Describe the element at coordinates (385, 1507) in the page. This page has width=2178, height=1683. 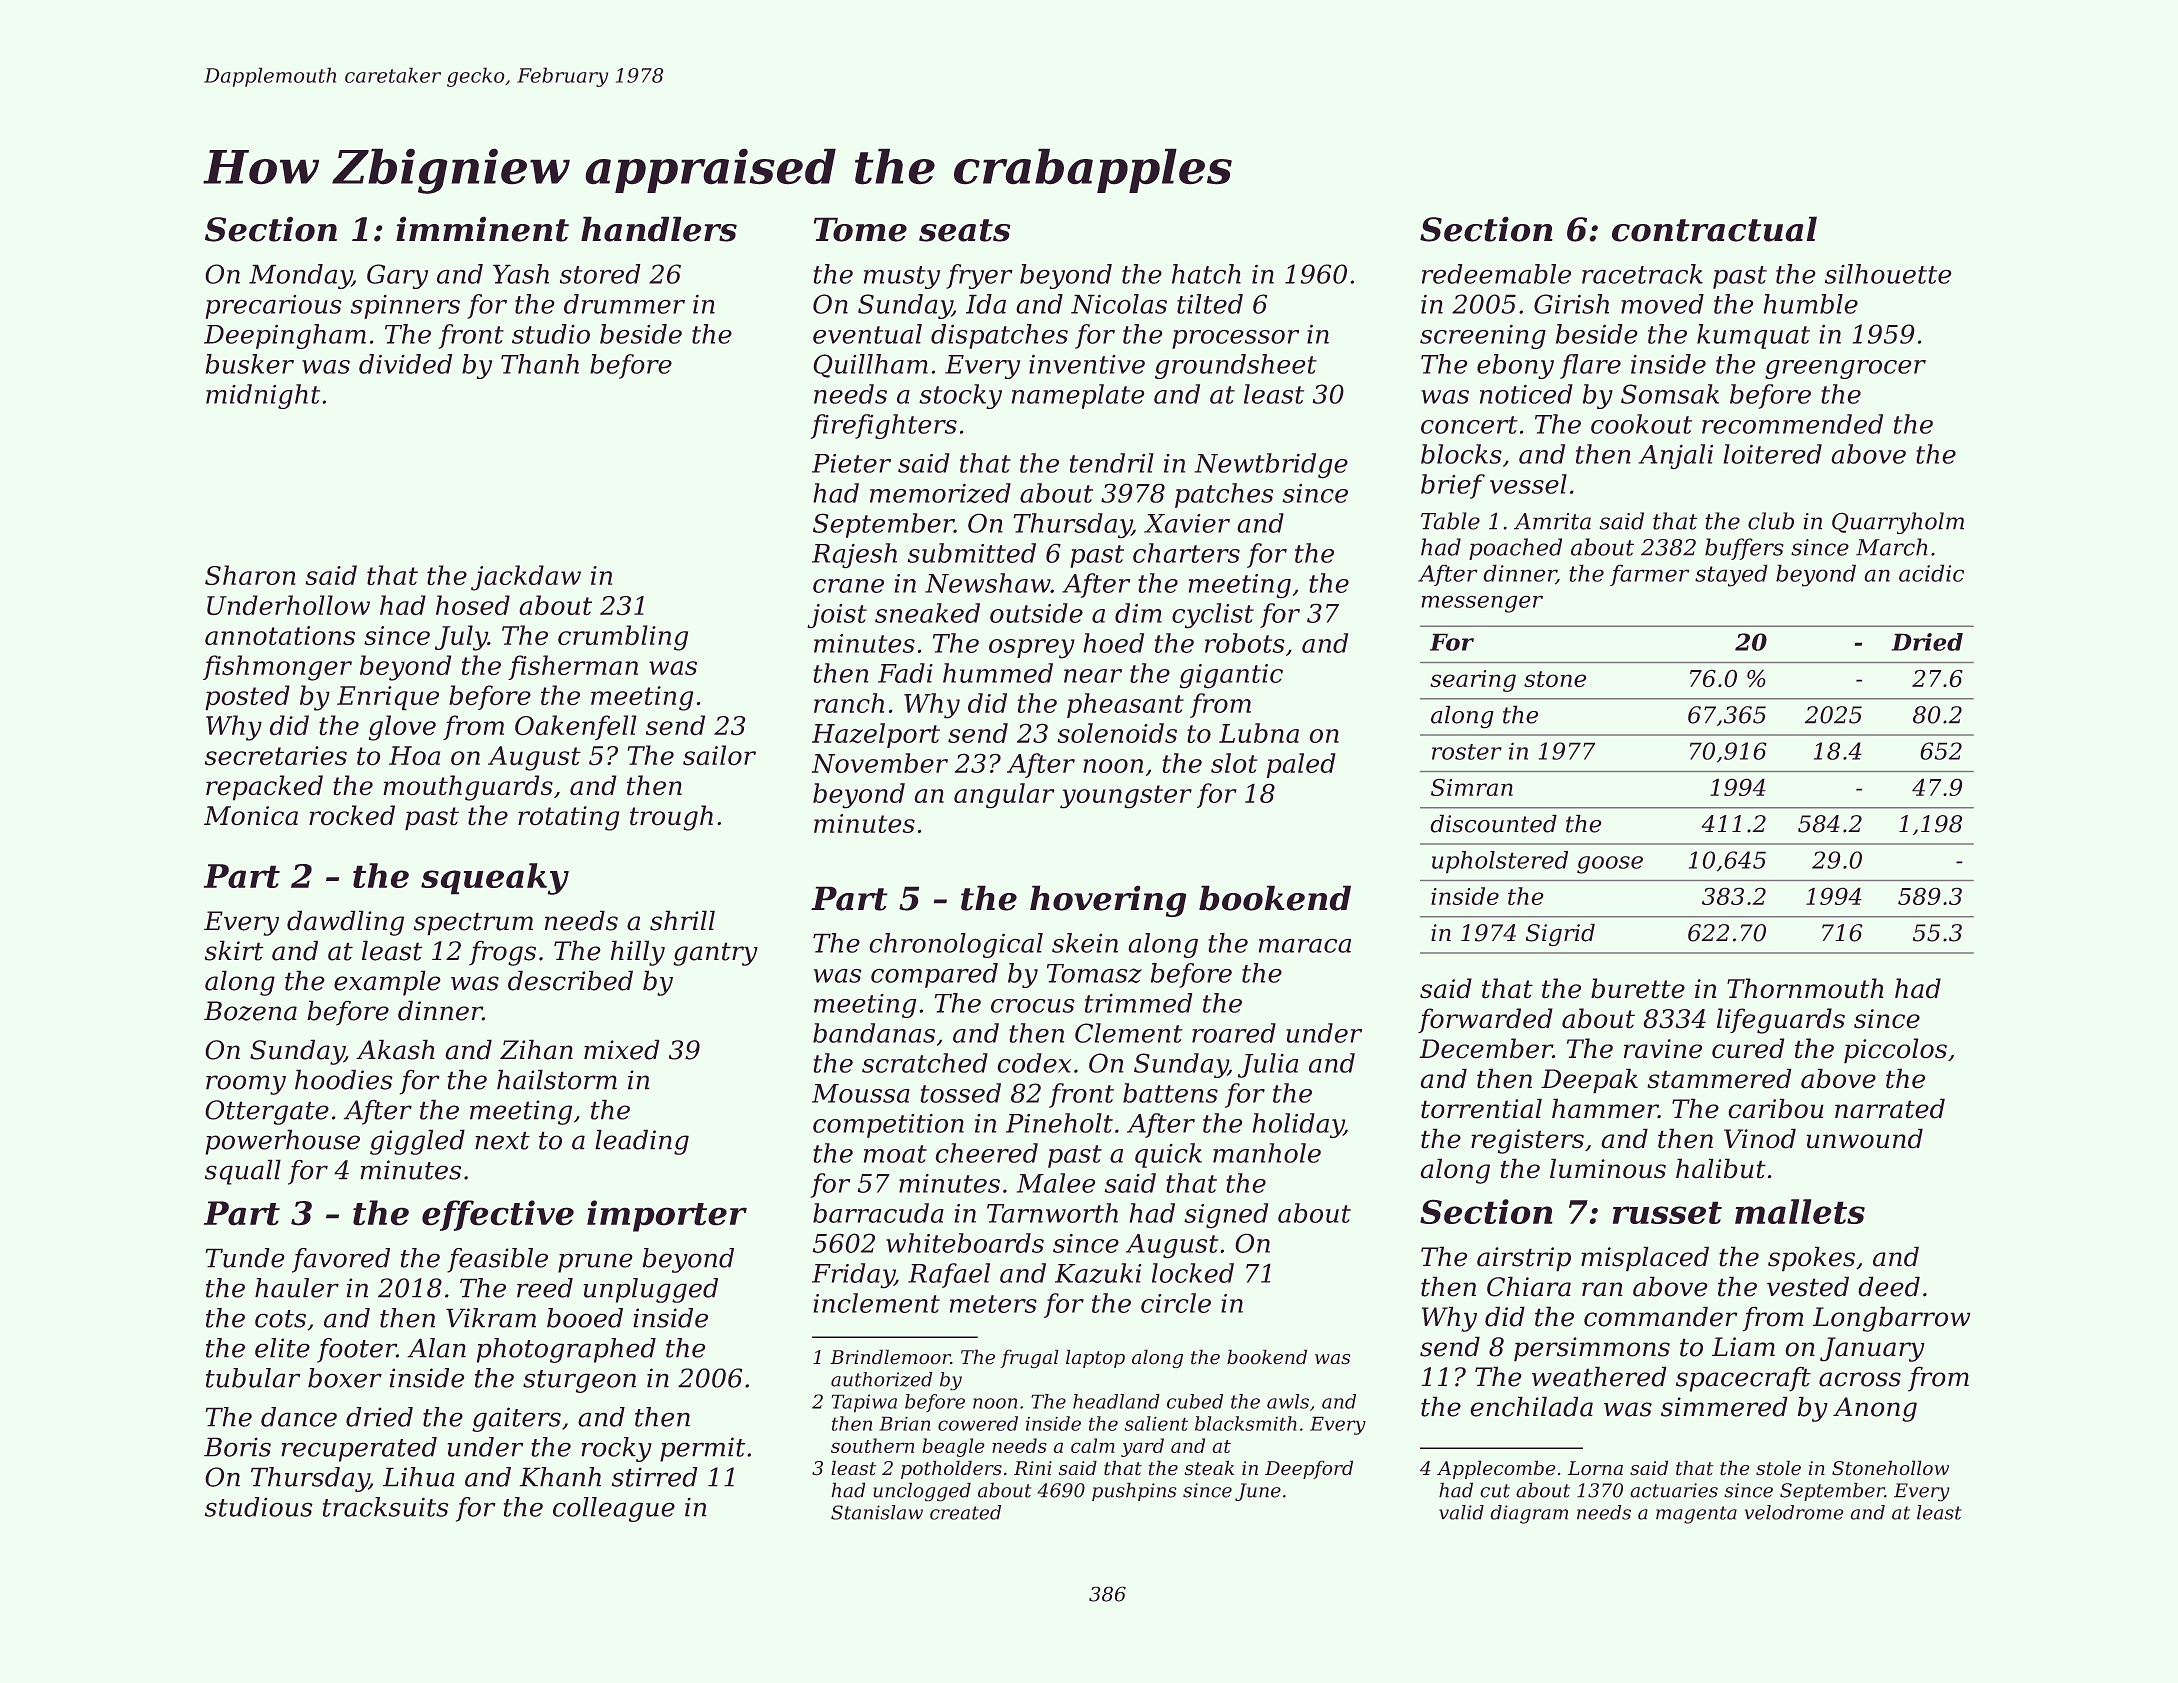
I see `tracksuits` at that location.
